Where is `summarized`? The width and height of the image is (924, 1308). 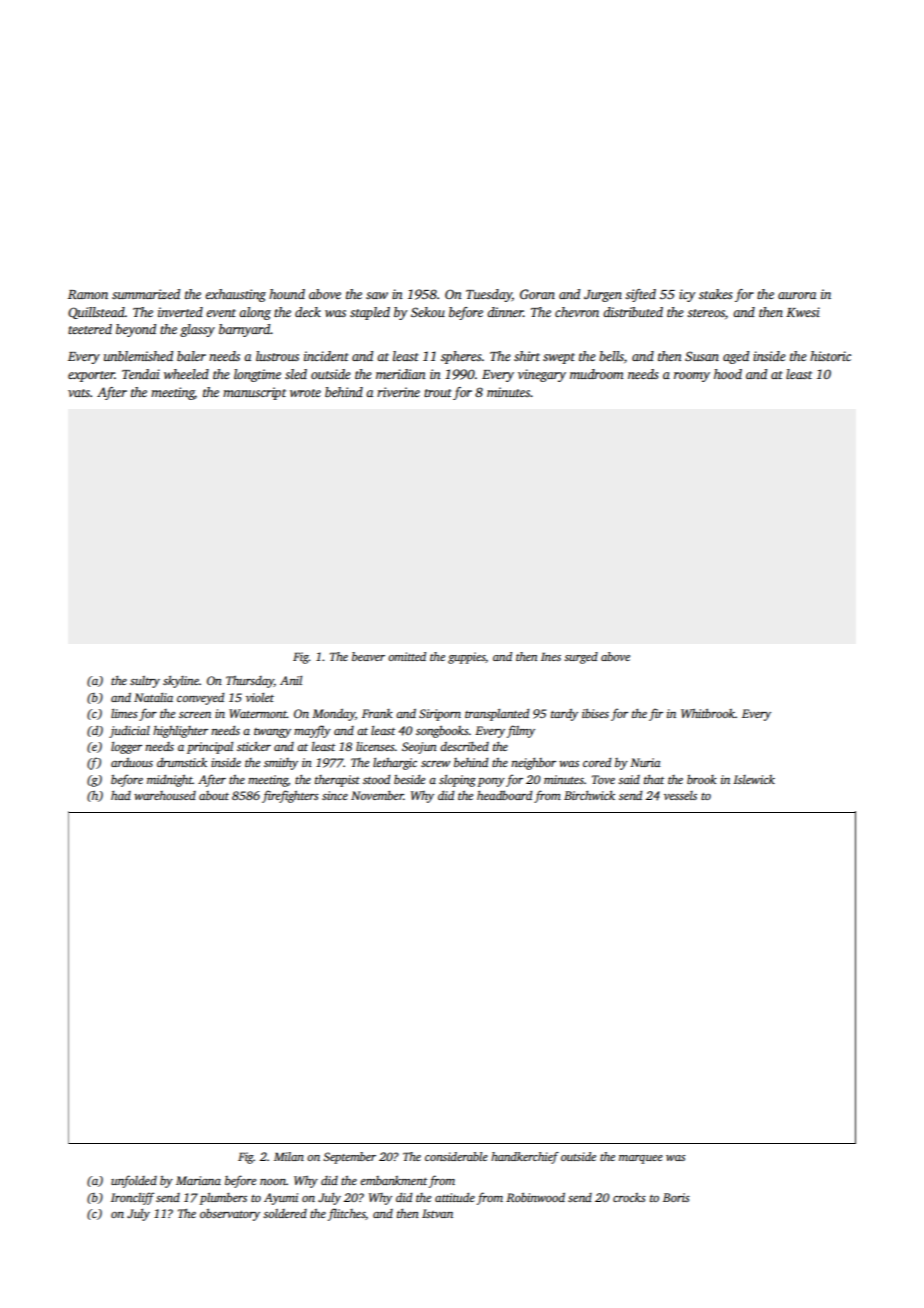 summarized is located at coordinates (146, 294).
